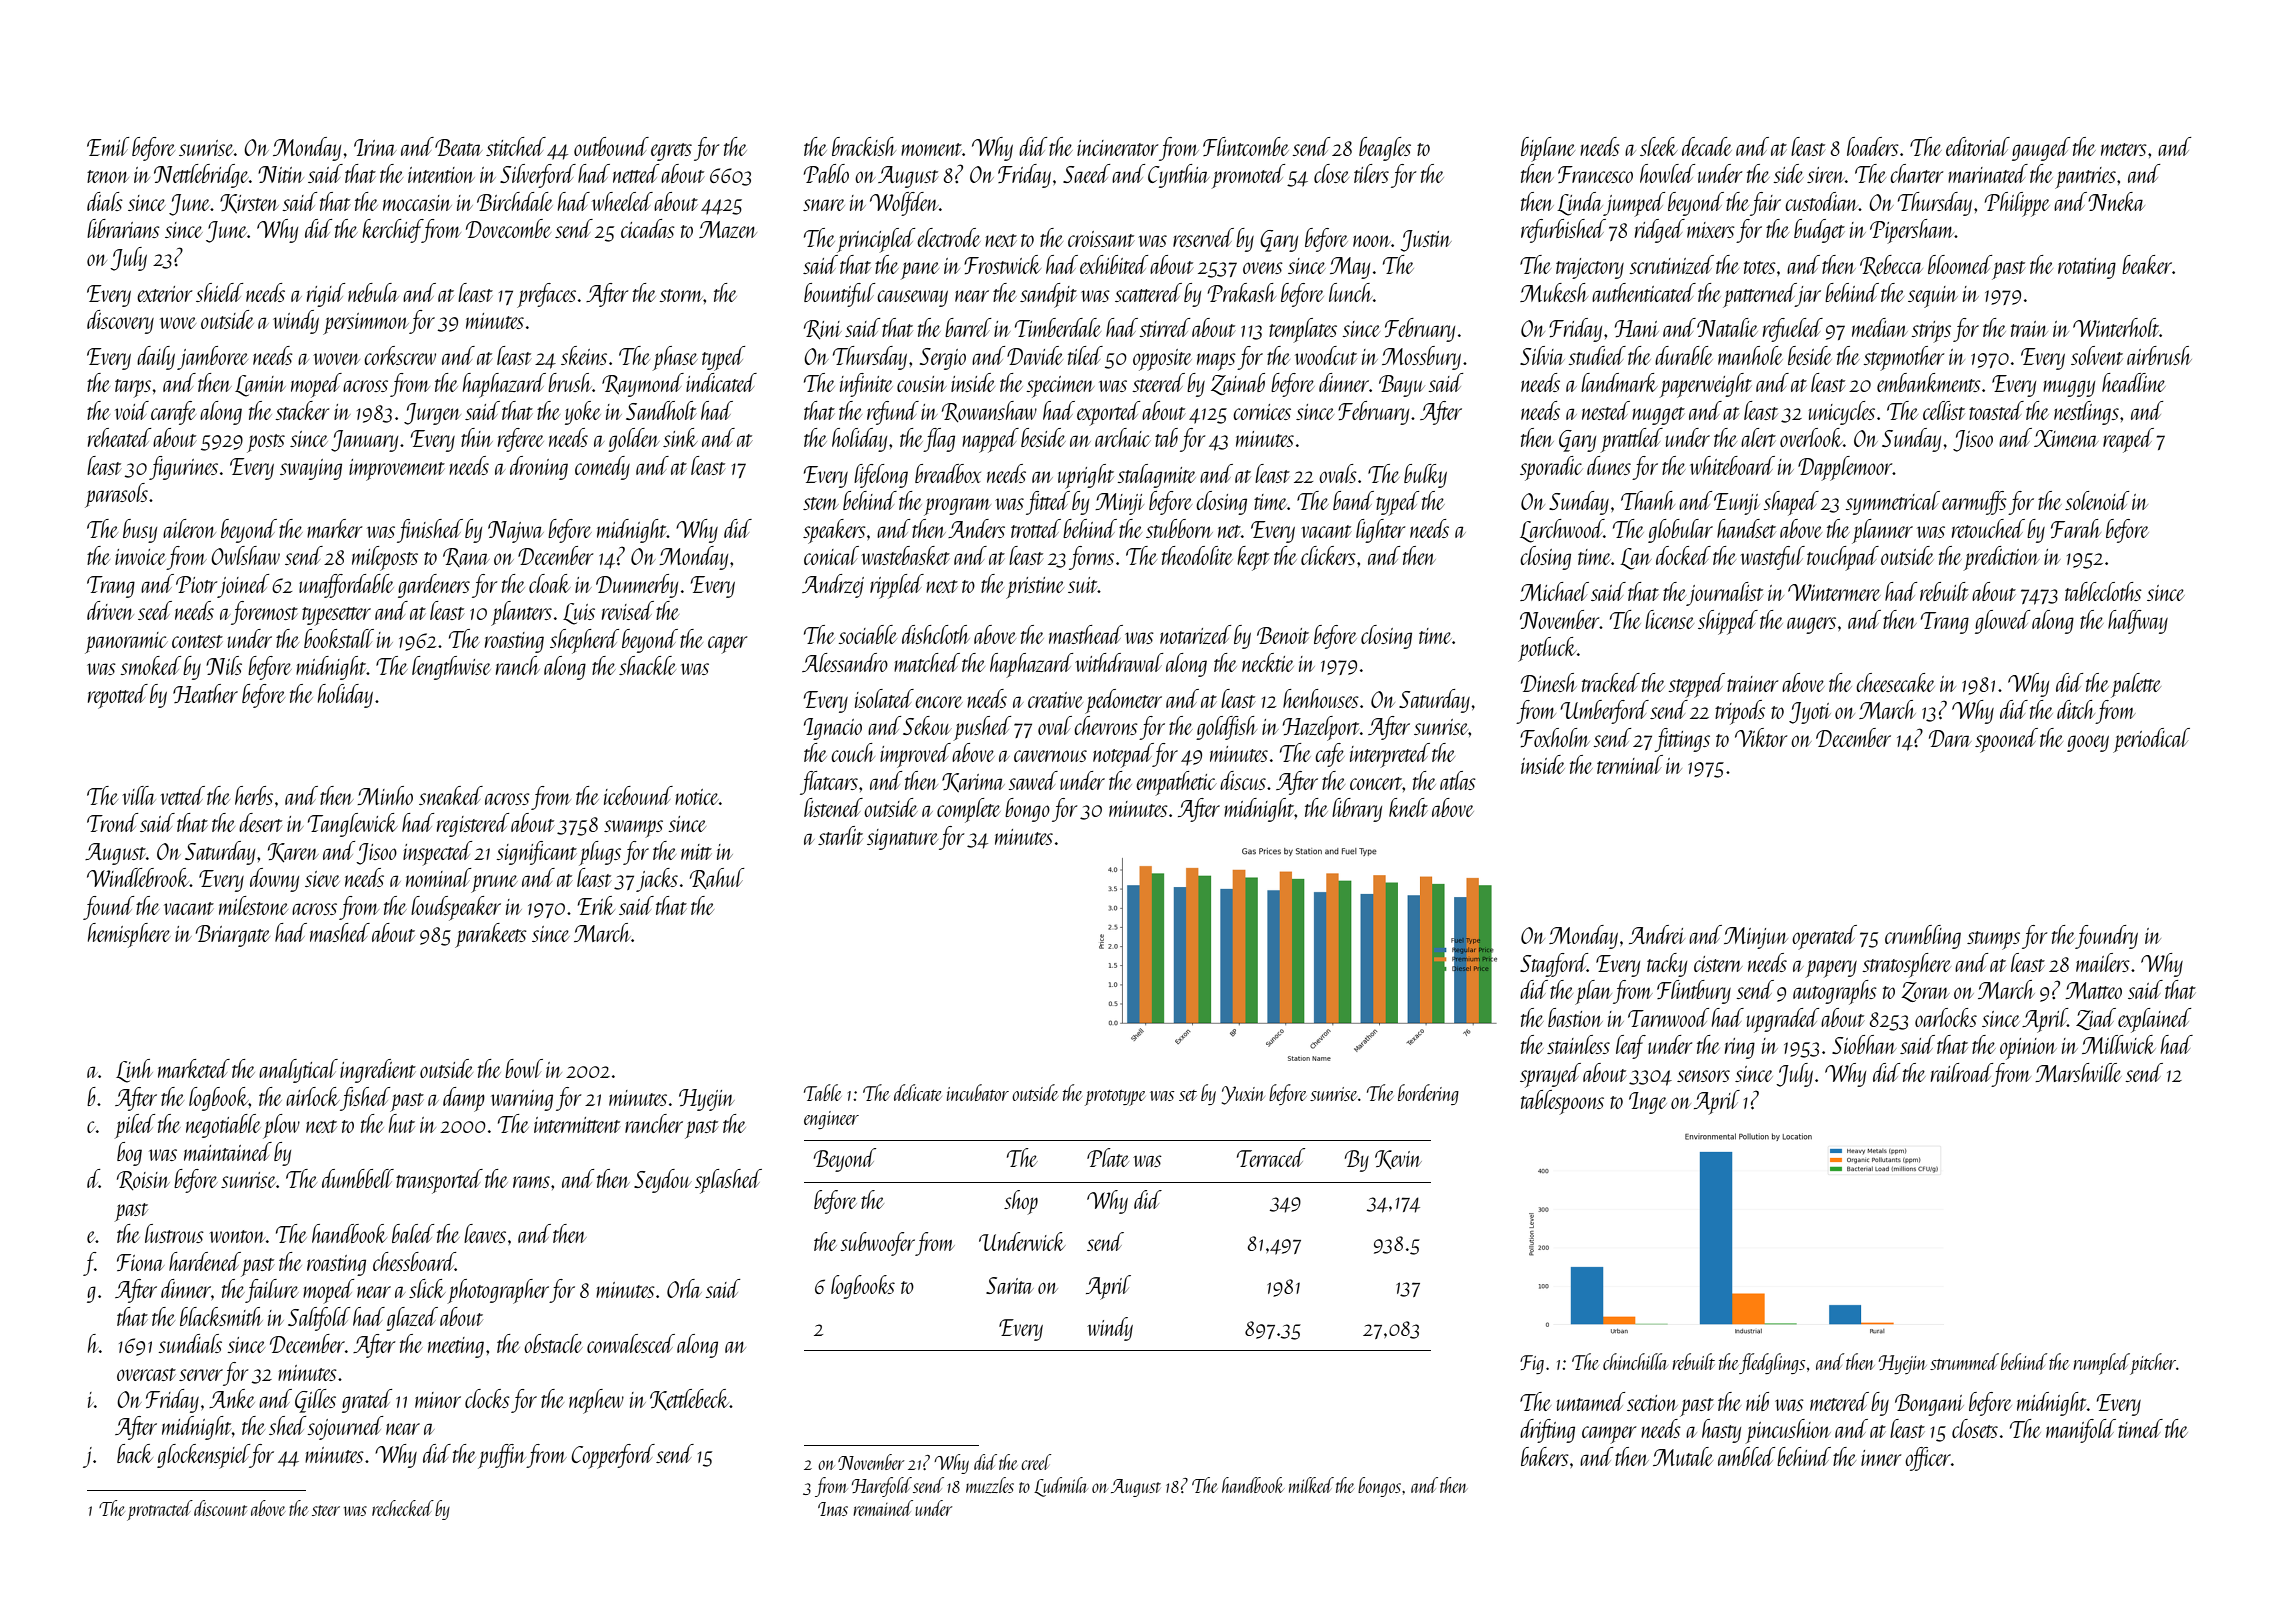 This page has width=2282, height=1614. I want to click on stumps, so click(1993, 940).
